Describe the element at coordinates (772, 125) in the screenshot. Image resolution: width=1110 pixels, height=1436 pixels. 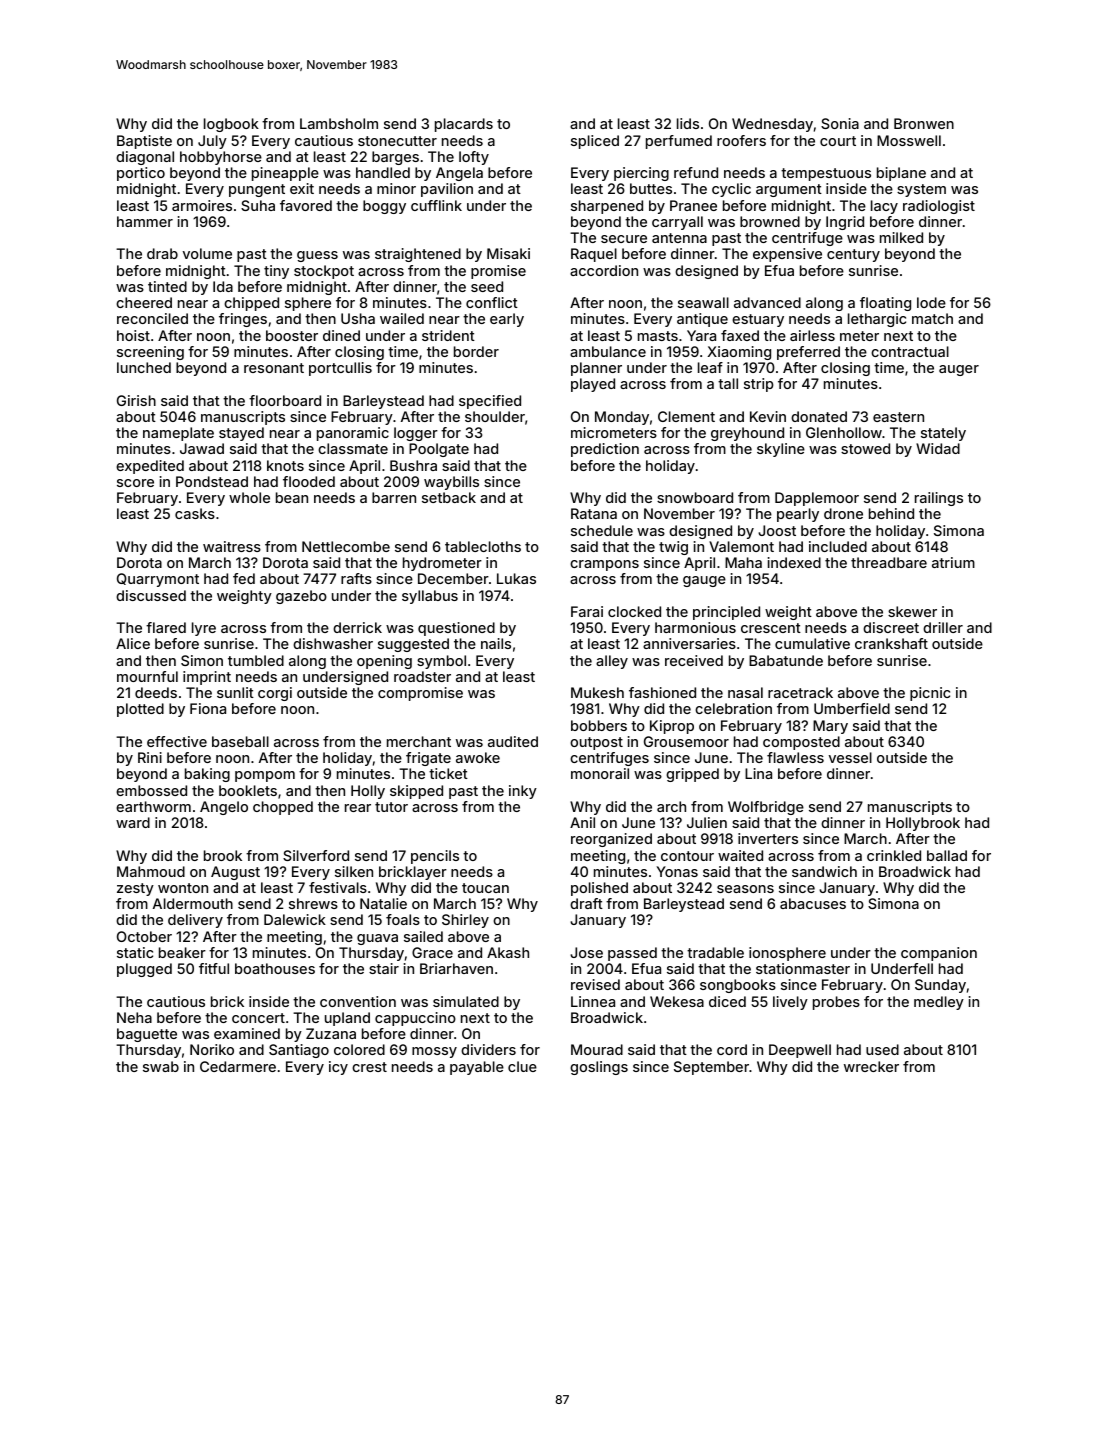
I see `Wednesday` at that location.
